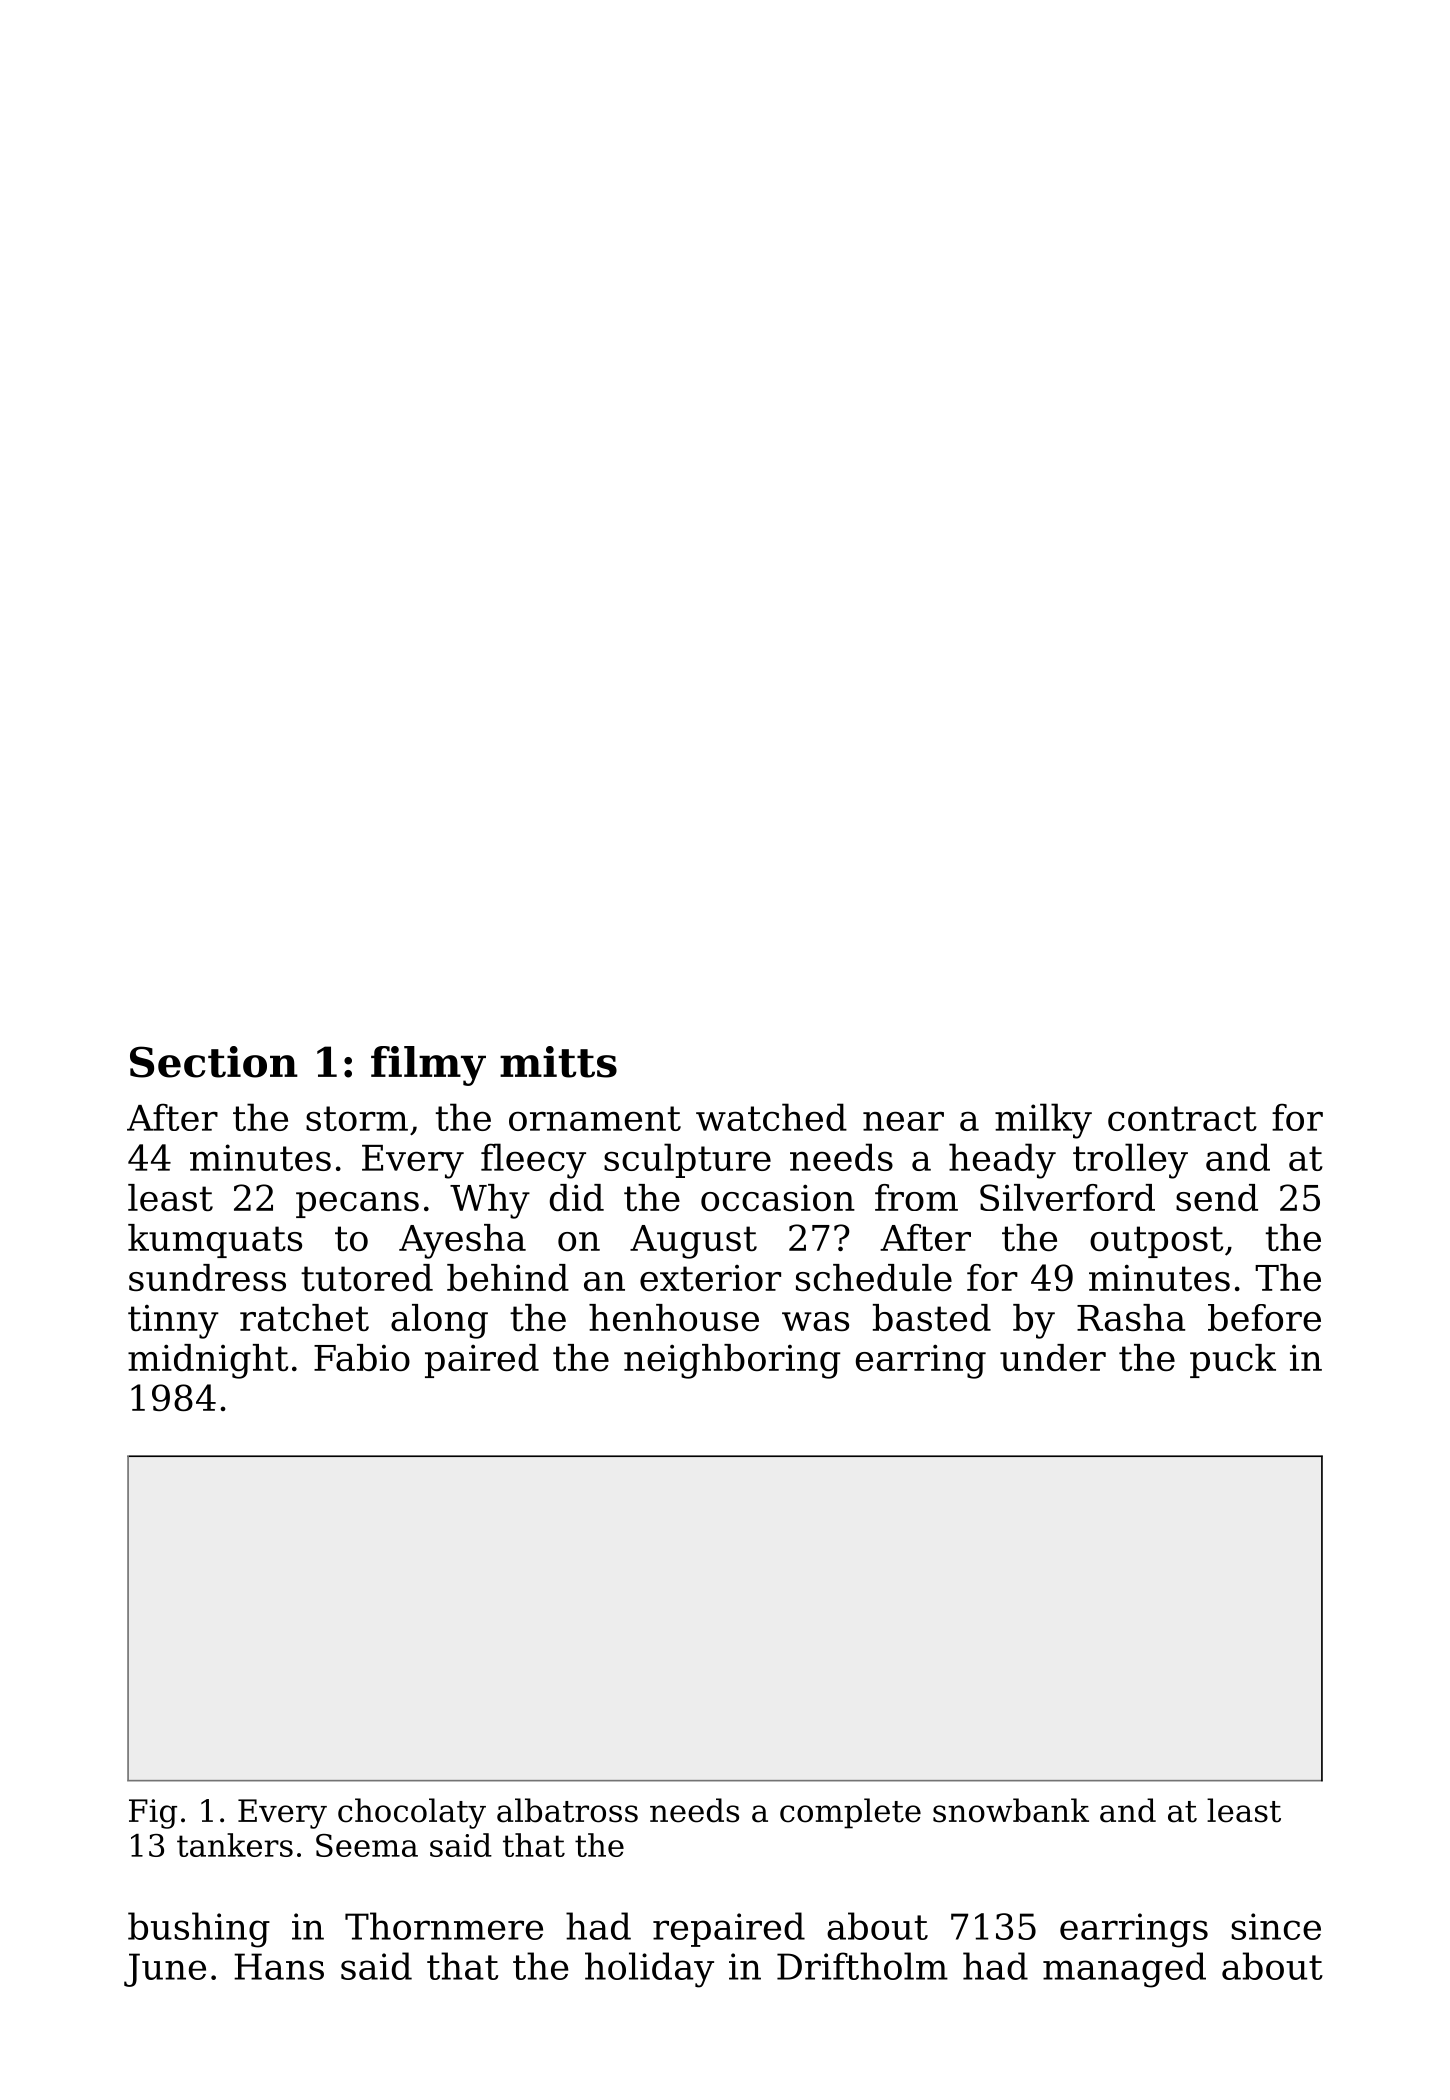 This screenshot has height=2100, width=1450. Describe the element at coordinates (1182, 1118) in the screenshot. I see `contract` at that location.
